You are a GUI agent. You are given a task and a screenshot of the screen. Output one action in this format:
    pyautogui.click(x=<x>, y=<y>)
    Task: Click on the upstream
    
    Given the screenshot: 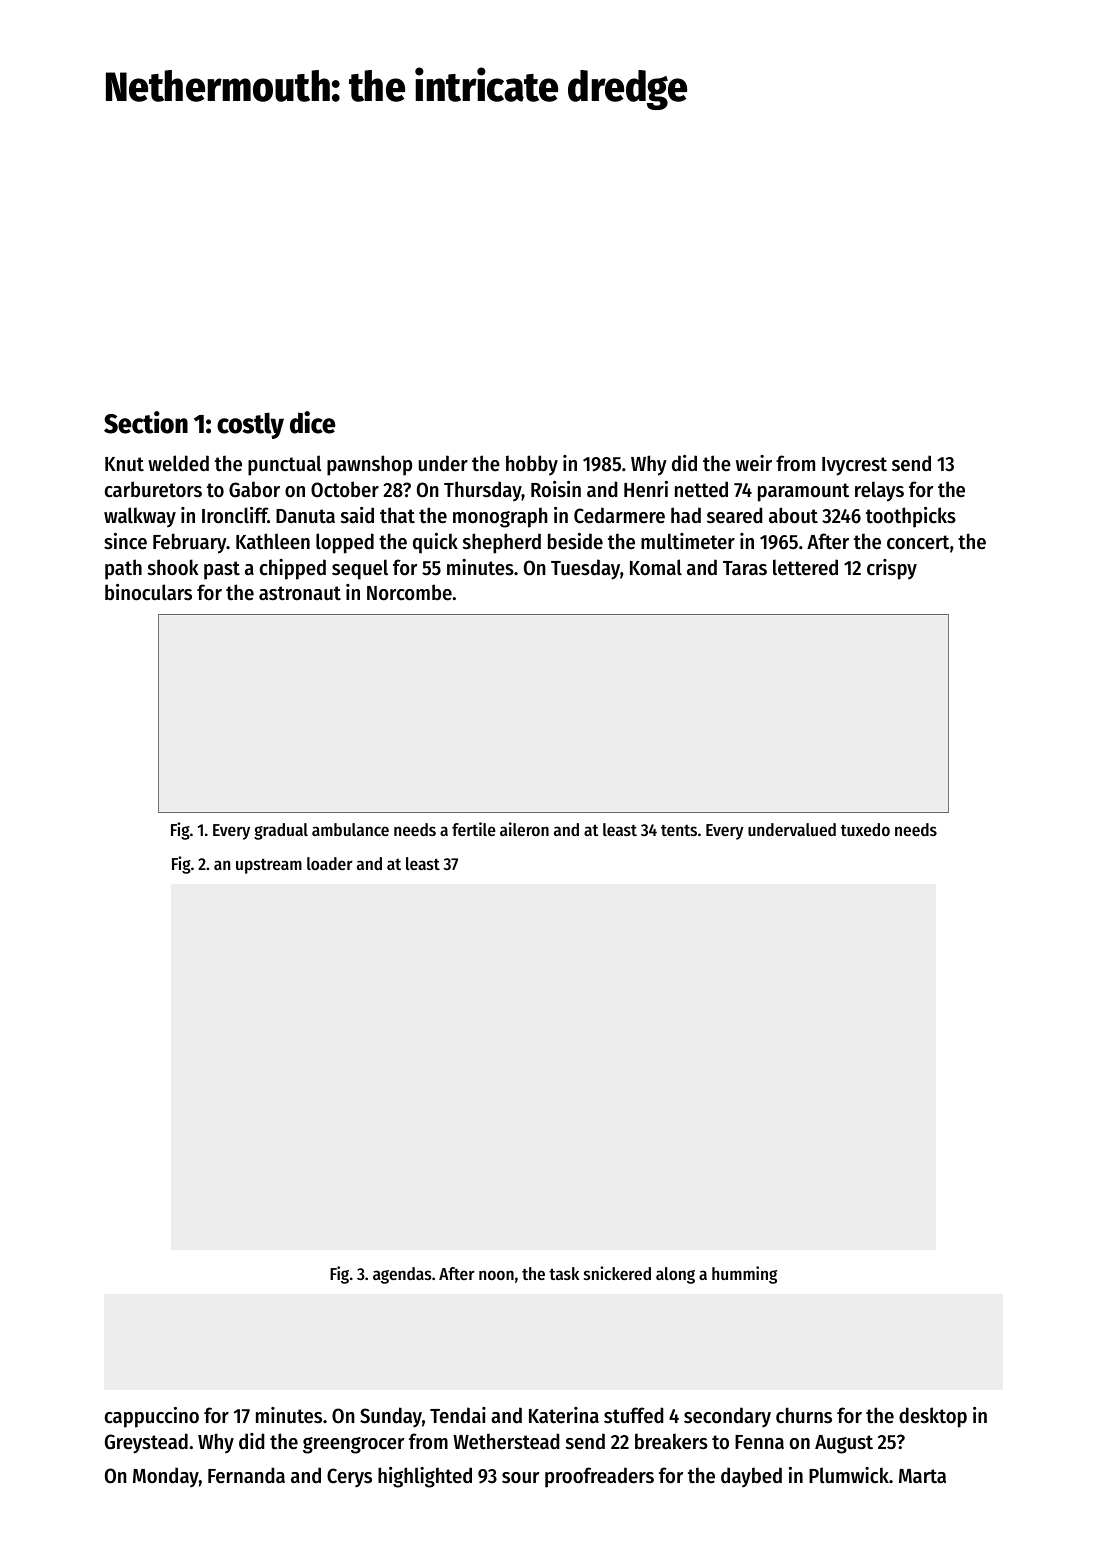 What is the action you would take?
    pyautogui.click(x=269, y=866)
